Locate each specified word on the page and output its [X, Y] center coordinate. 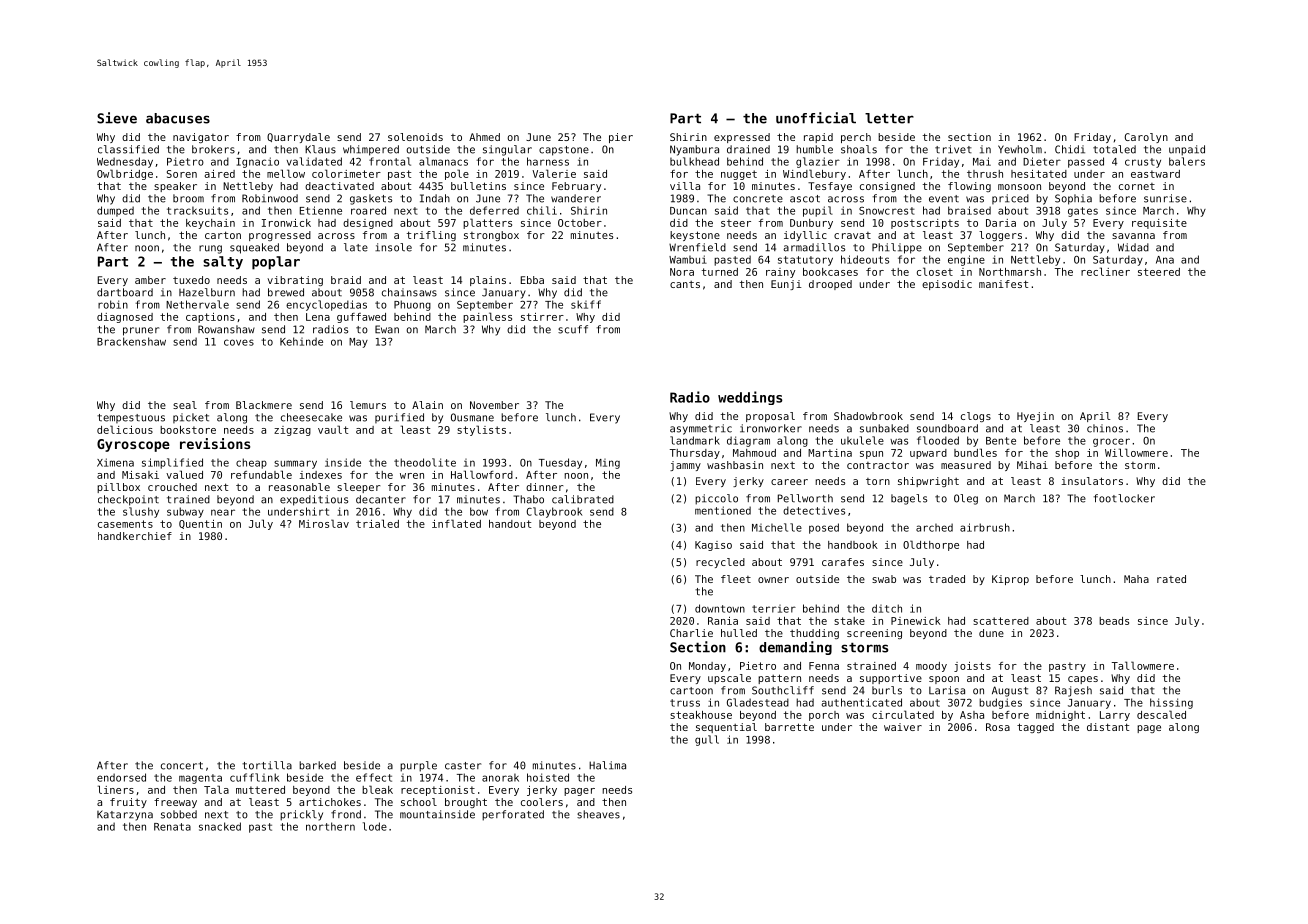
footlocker [1124, 498]
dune [991, 633]
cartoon [691, 691]
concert [182, 766]
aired [220, 174]
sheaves [598, 814]
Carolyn [1146, 138]
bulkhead [694, 161]
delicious [125, 429]
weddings [750, 398]
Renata [172, 827]
